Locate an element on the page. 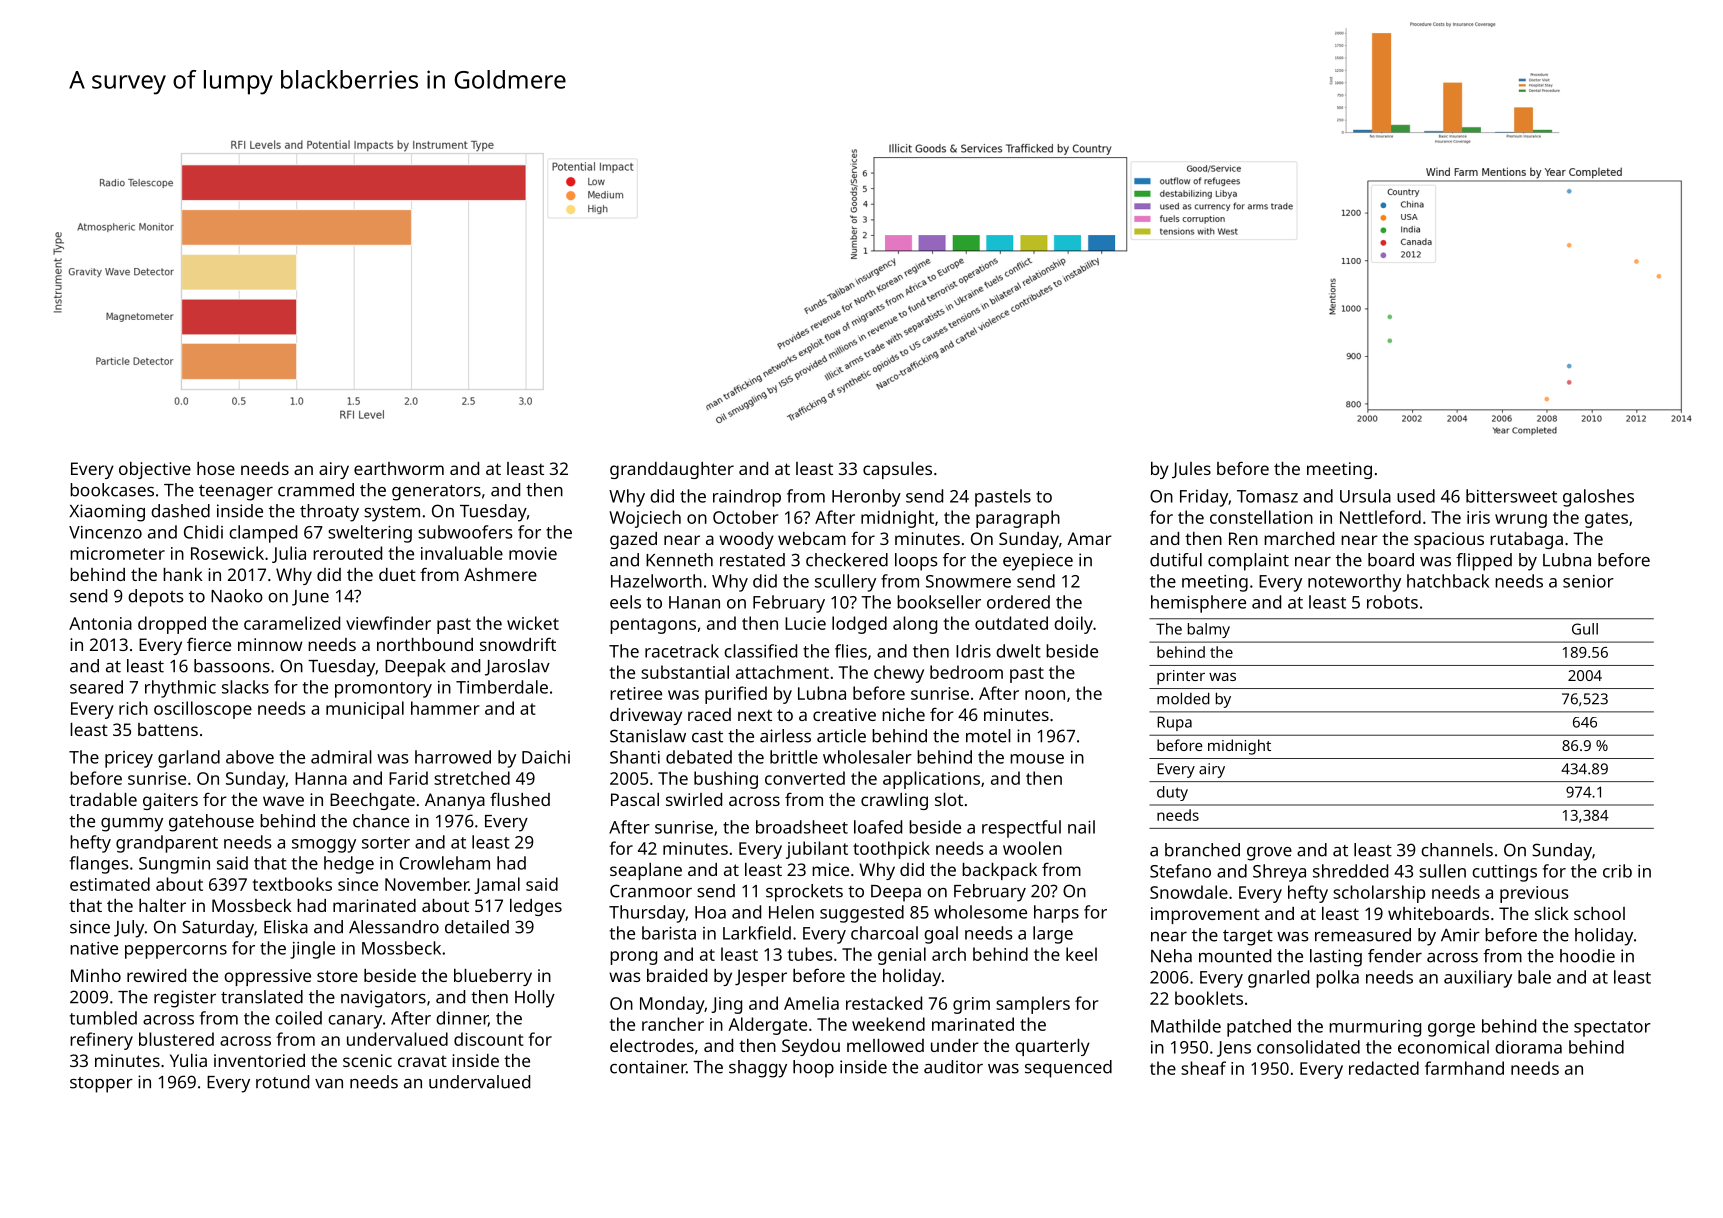 This document has height=1218, width=1723. capsules is located at coordinates (897, 470).
